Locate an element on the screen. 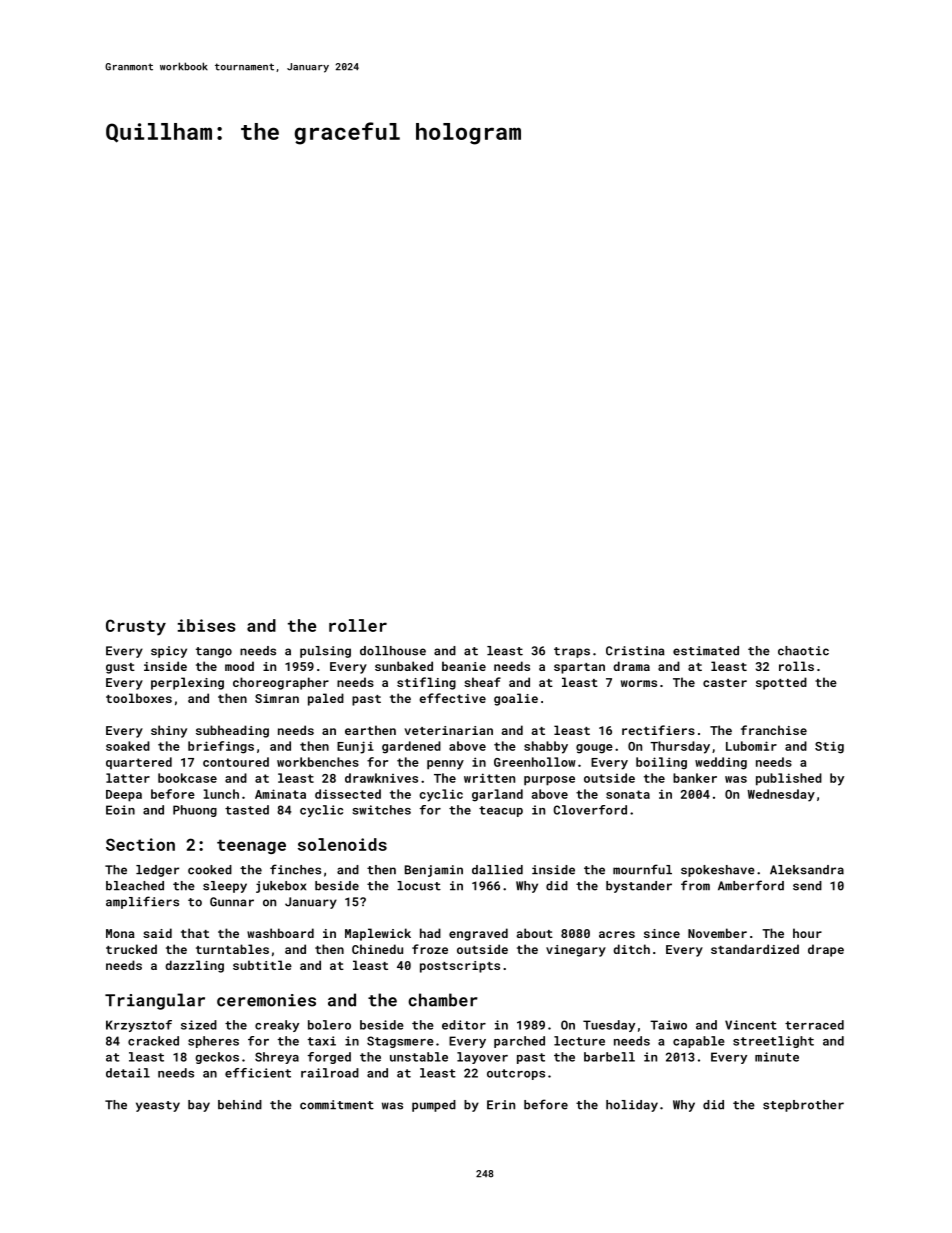  Wednesday is located at coordinates (781, 795).
